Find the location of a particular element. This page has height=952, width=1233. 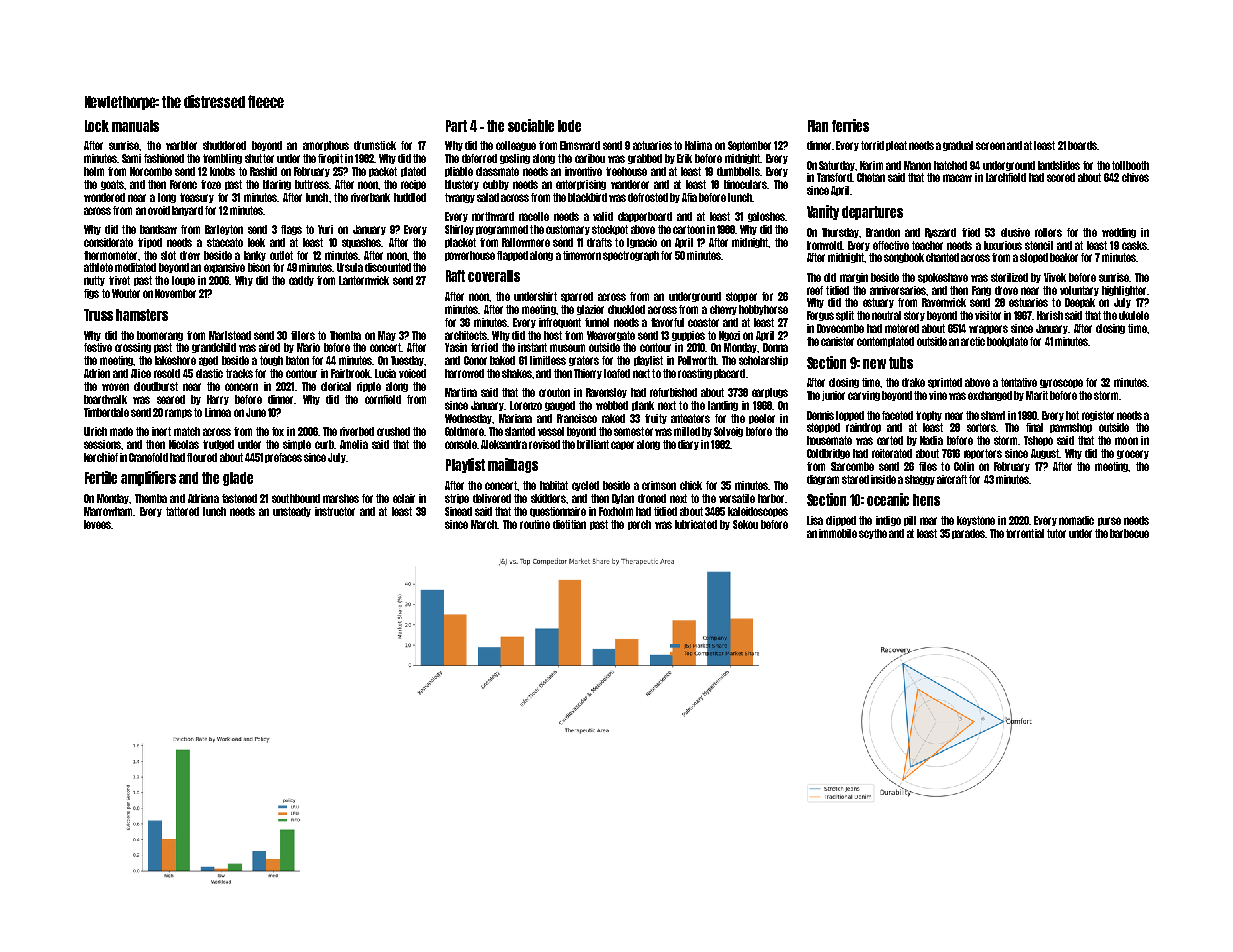

ramps is located at coordinates (178, 413).
